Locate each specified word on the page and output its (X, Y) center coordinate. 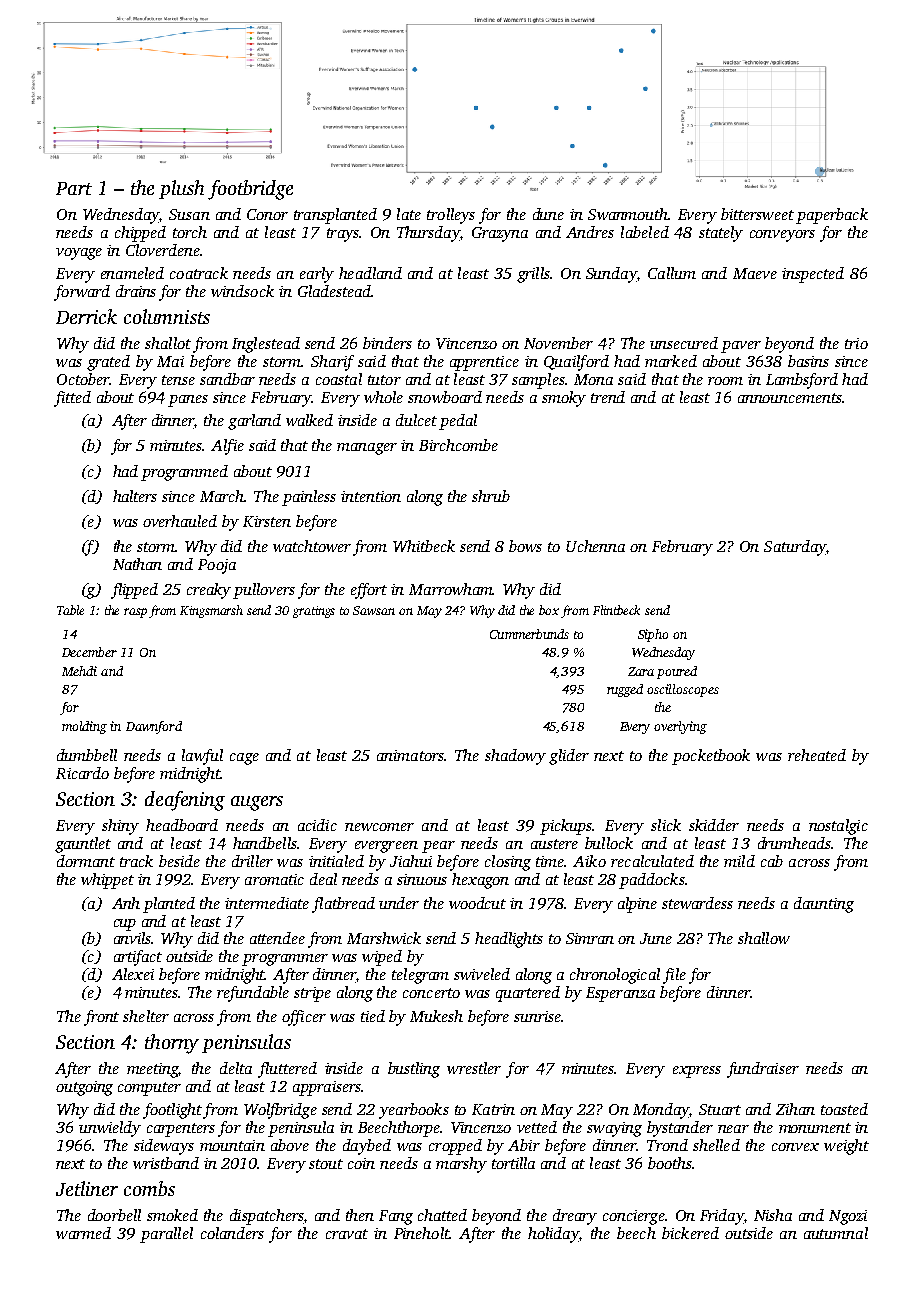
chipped (140, 234)
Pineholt (421, 1233)
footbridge (250, 190)
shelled (716, 1145)
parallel (166, 1235)
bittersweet (757, 214)
